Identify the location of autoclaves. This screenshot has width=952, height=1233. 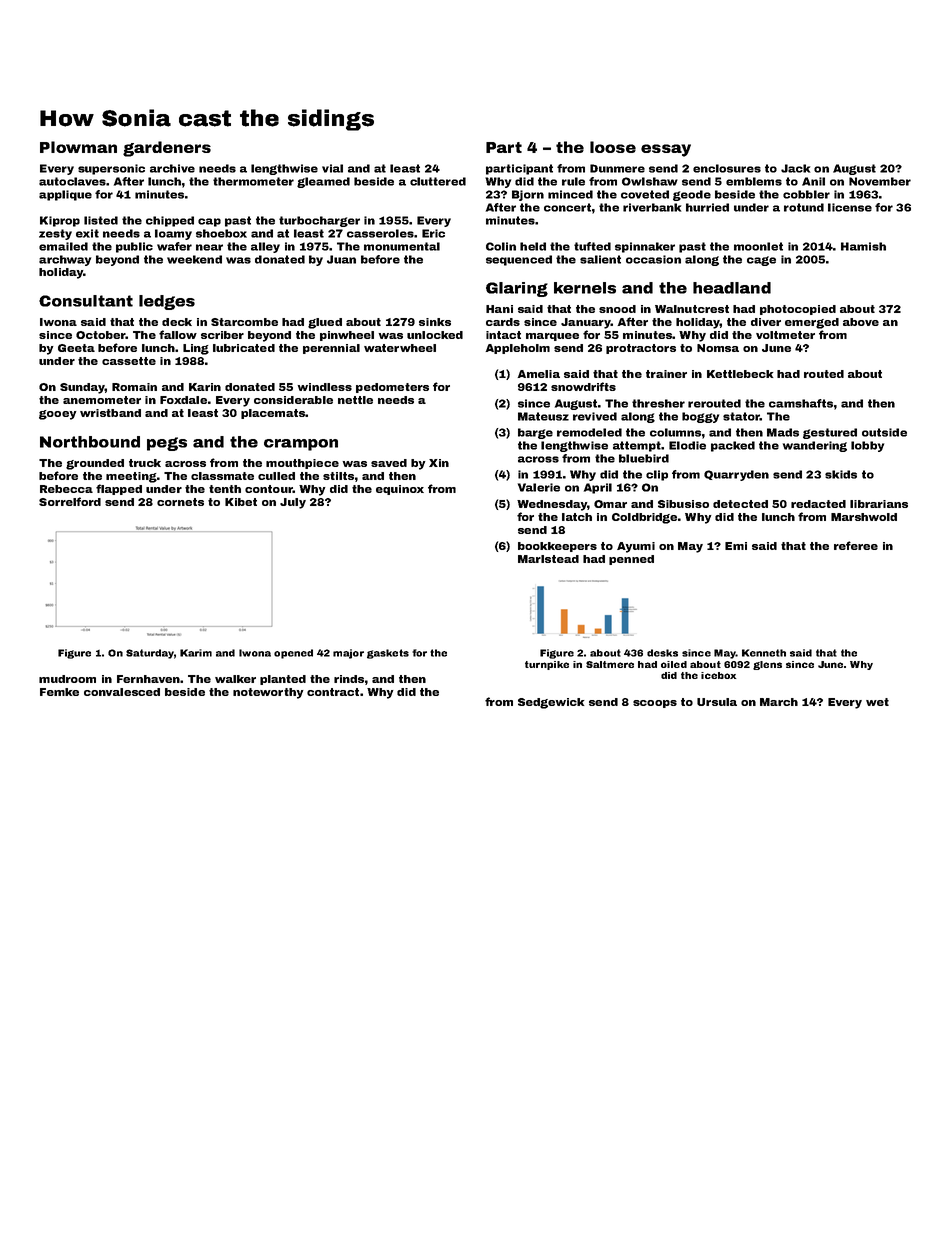
(72, 181).
